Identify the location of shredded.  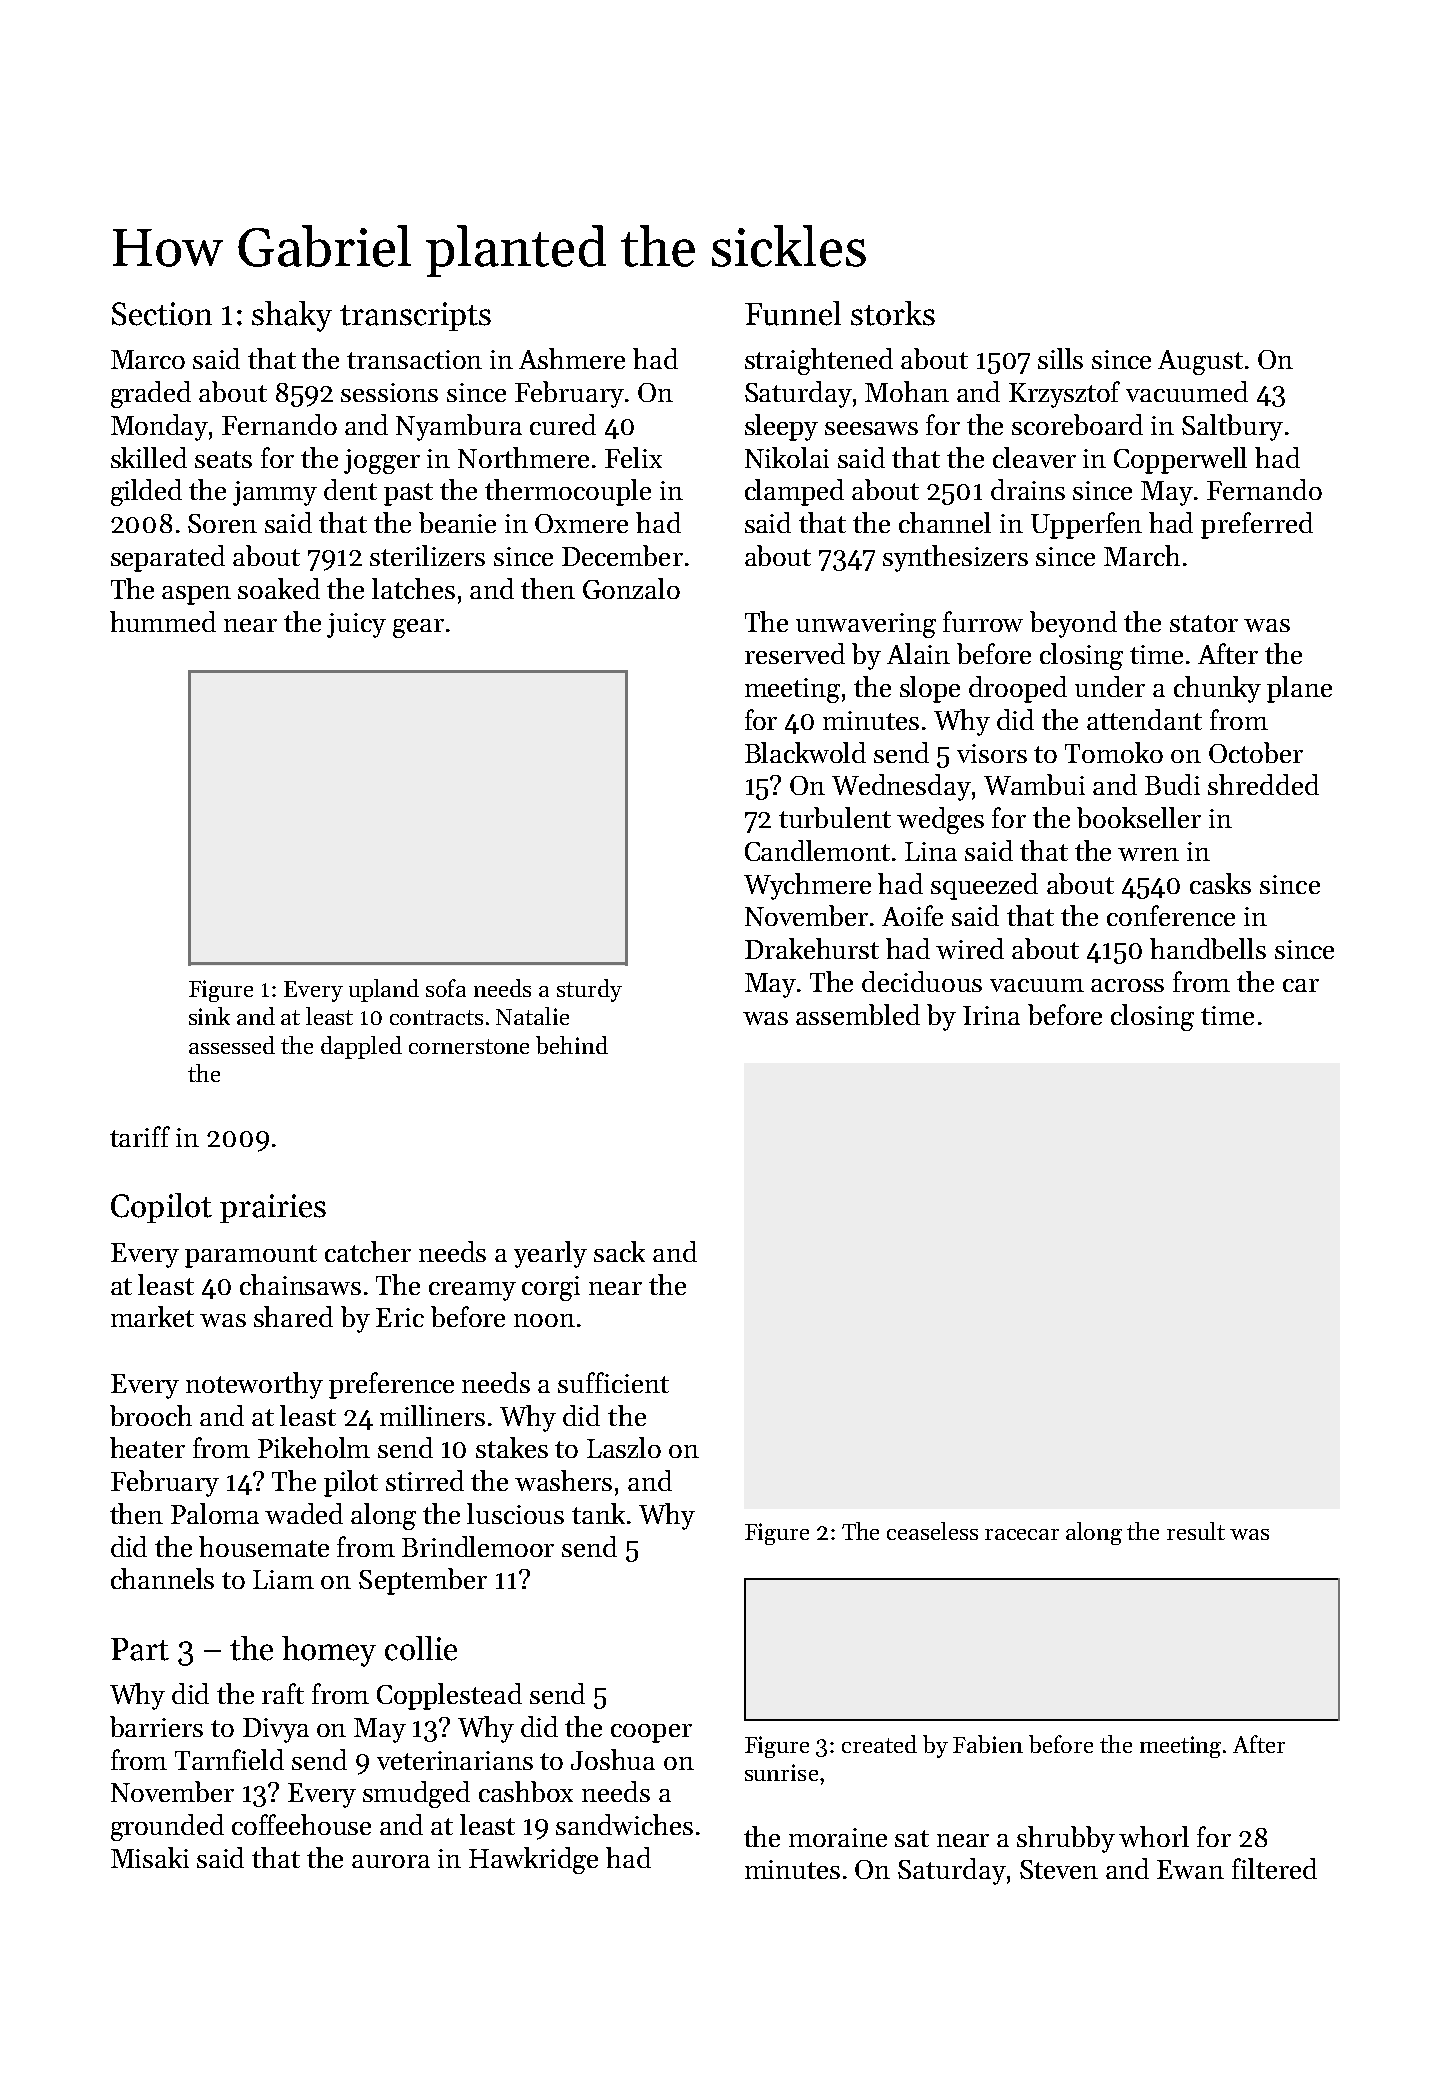
(1263, 784).
